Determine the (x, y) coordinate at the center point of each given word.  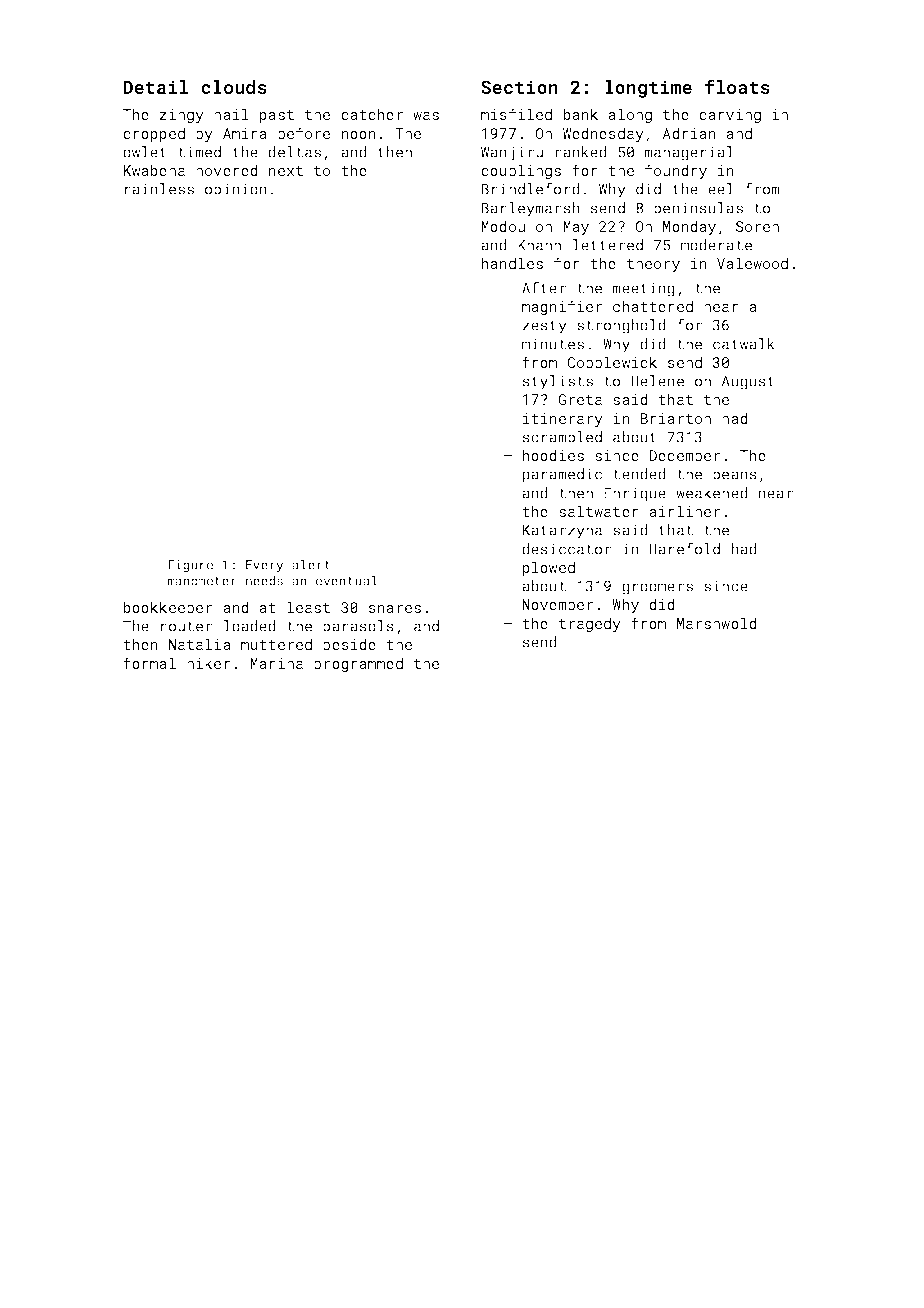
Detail (155, 87)
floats (737, 86)
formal (149, 663)
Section (519, 87)
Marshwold (717, 623)
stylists (558, 382)
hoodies (553, 455)
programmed (358, 664)
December (684, 455)
